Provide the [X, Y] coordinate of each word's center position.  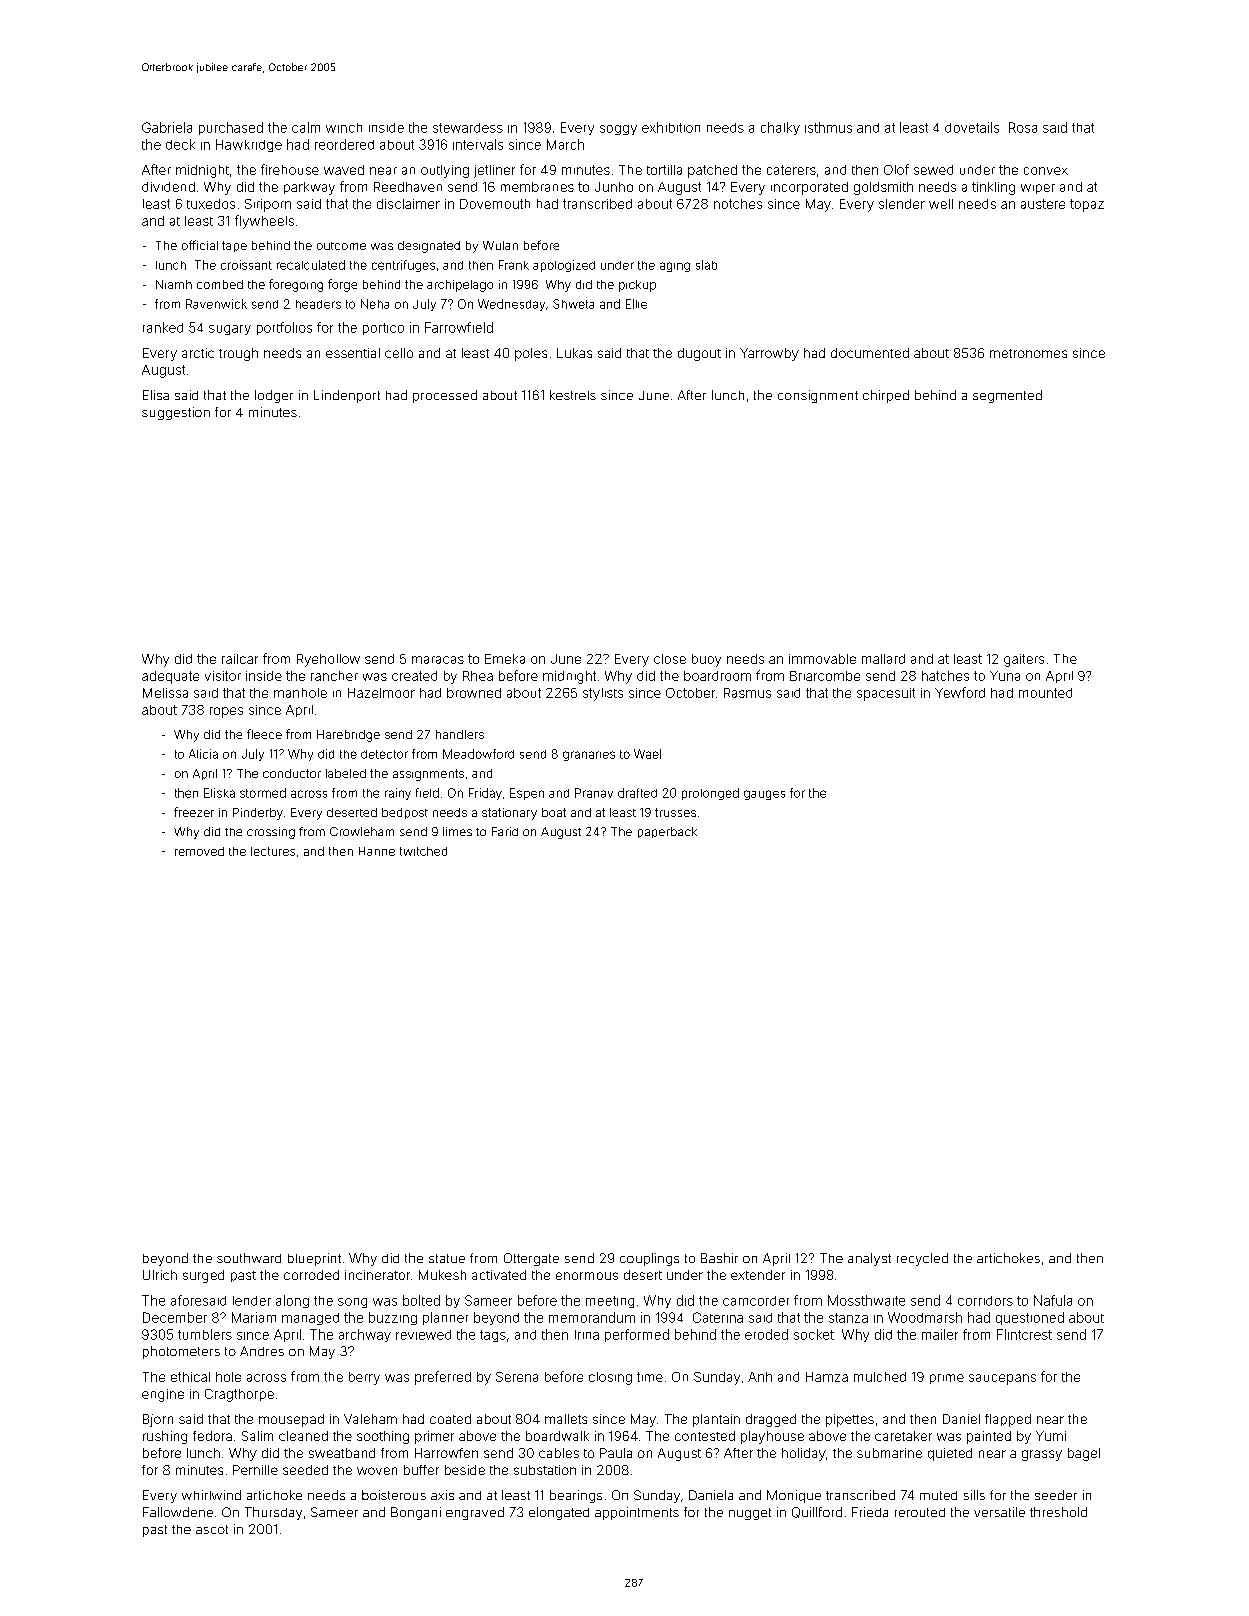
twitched [423, 851]
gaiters [1024, 660]
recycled [922, 1259]
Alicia [203, 754]
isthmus [828, 127]
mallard [883, 659]
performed [637, 1335]
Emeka [505, 659]
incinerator [377, 1275]
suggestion [176, 413]
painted [989, 1437]
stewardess [468, 128]
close [670, 659]
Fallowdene [178, 1512]
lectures [273, 851]
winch [344, 128]
